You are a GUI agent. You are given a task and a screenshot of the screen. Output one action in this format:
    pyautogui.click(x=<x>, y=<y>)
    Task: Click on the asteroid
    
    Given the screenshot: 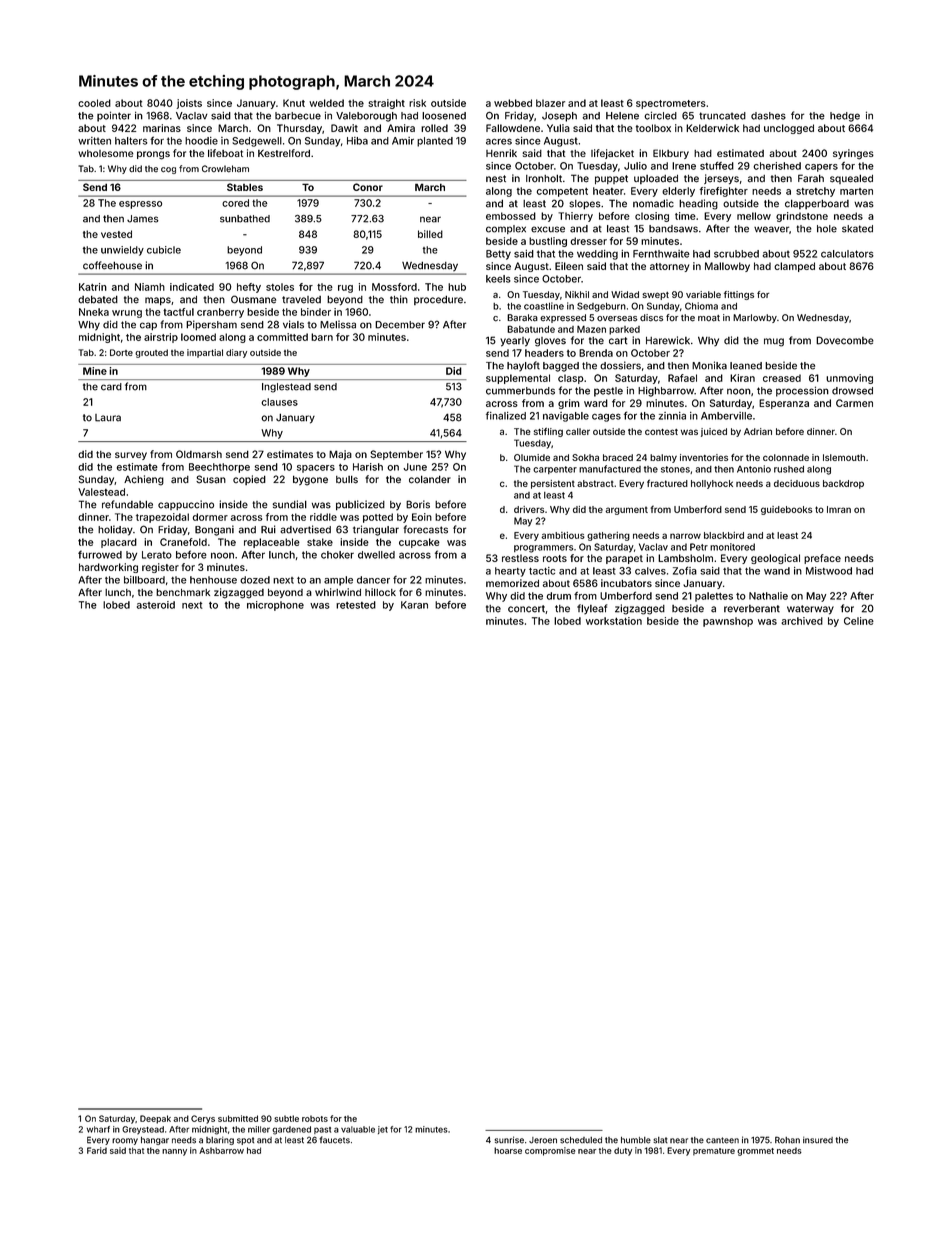 What is the action you would take?
    pyautogui.click(x=156, y=605)
